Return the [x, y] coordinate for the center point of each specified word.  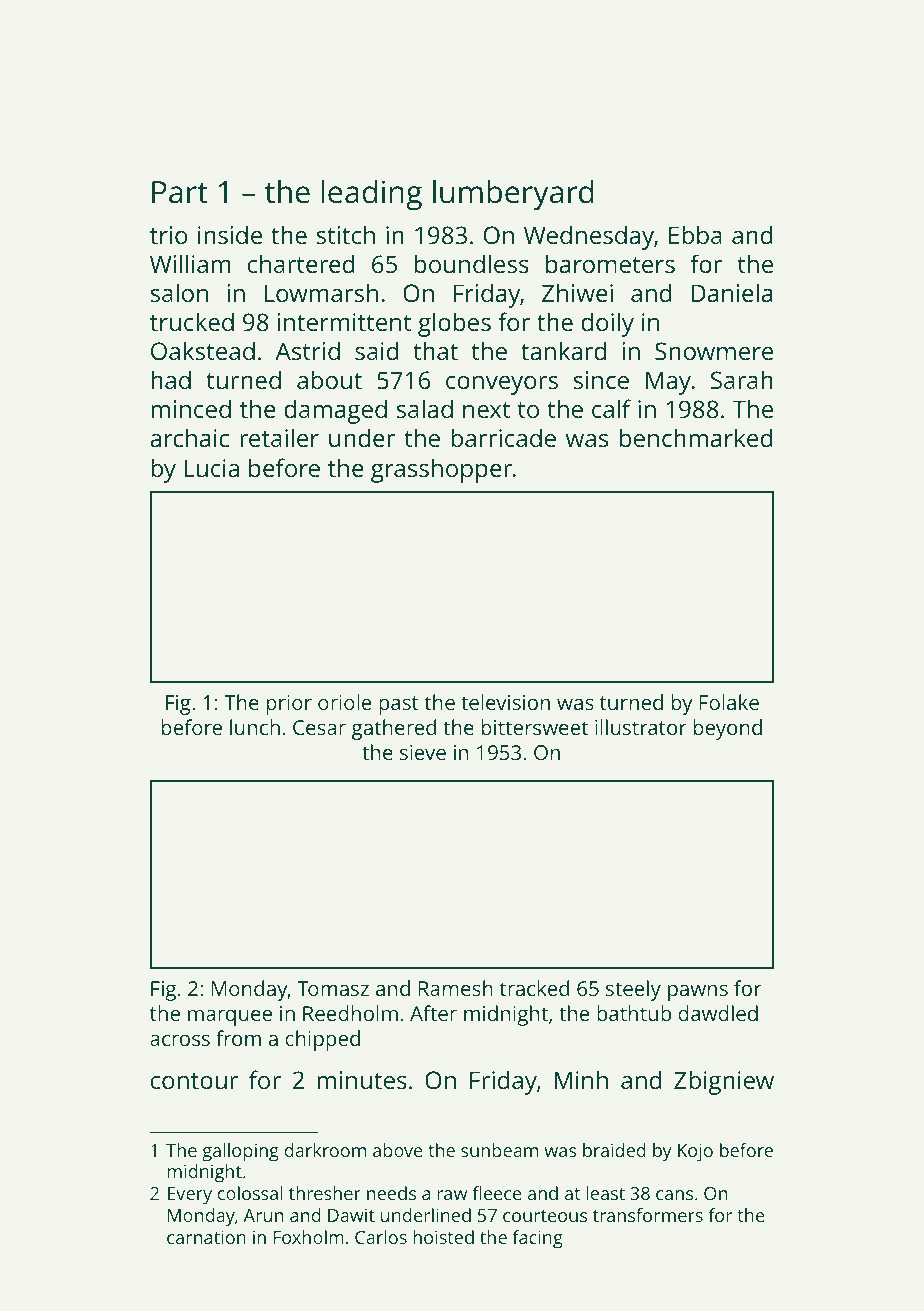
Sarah [742, 379]
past [399, 705]
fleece [497, 1193]
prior [289, 705]
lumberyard [513, 195]
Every [190, 1196]
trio [168, 235]
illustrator [641, 727]
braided [614, 1150]
